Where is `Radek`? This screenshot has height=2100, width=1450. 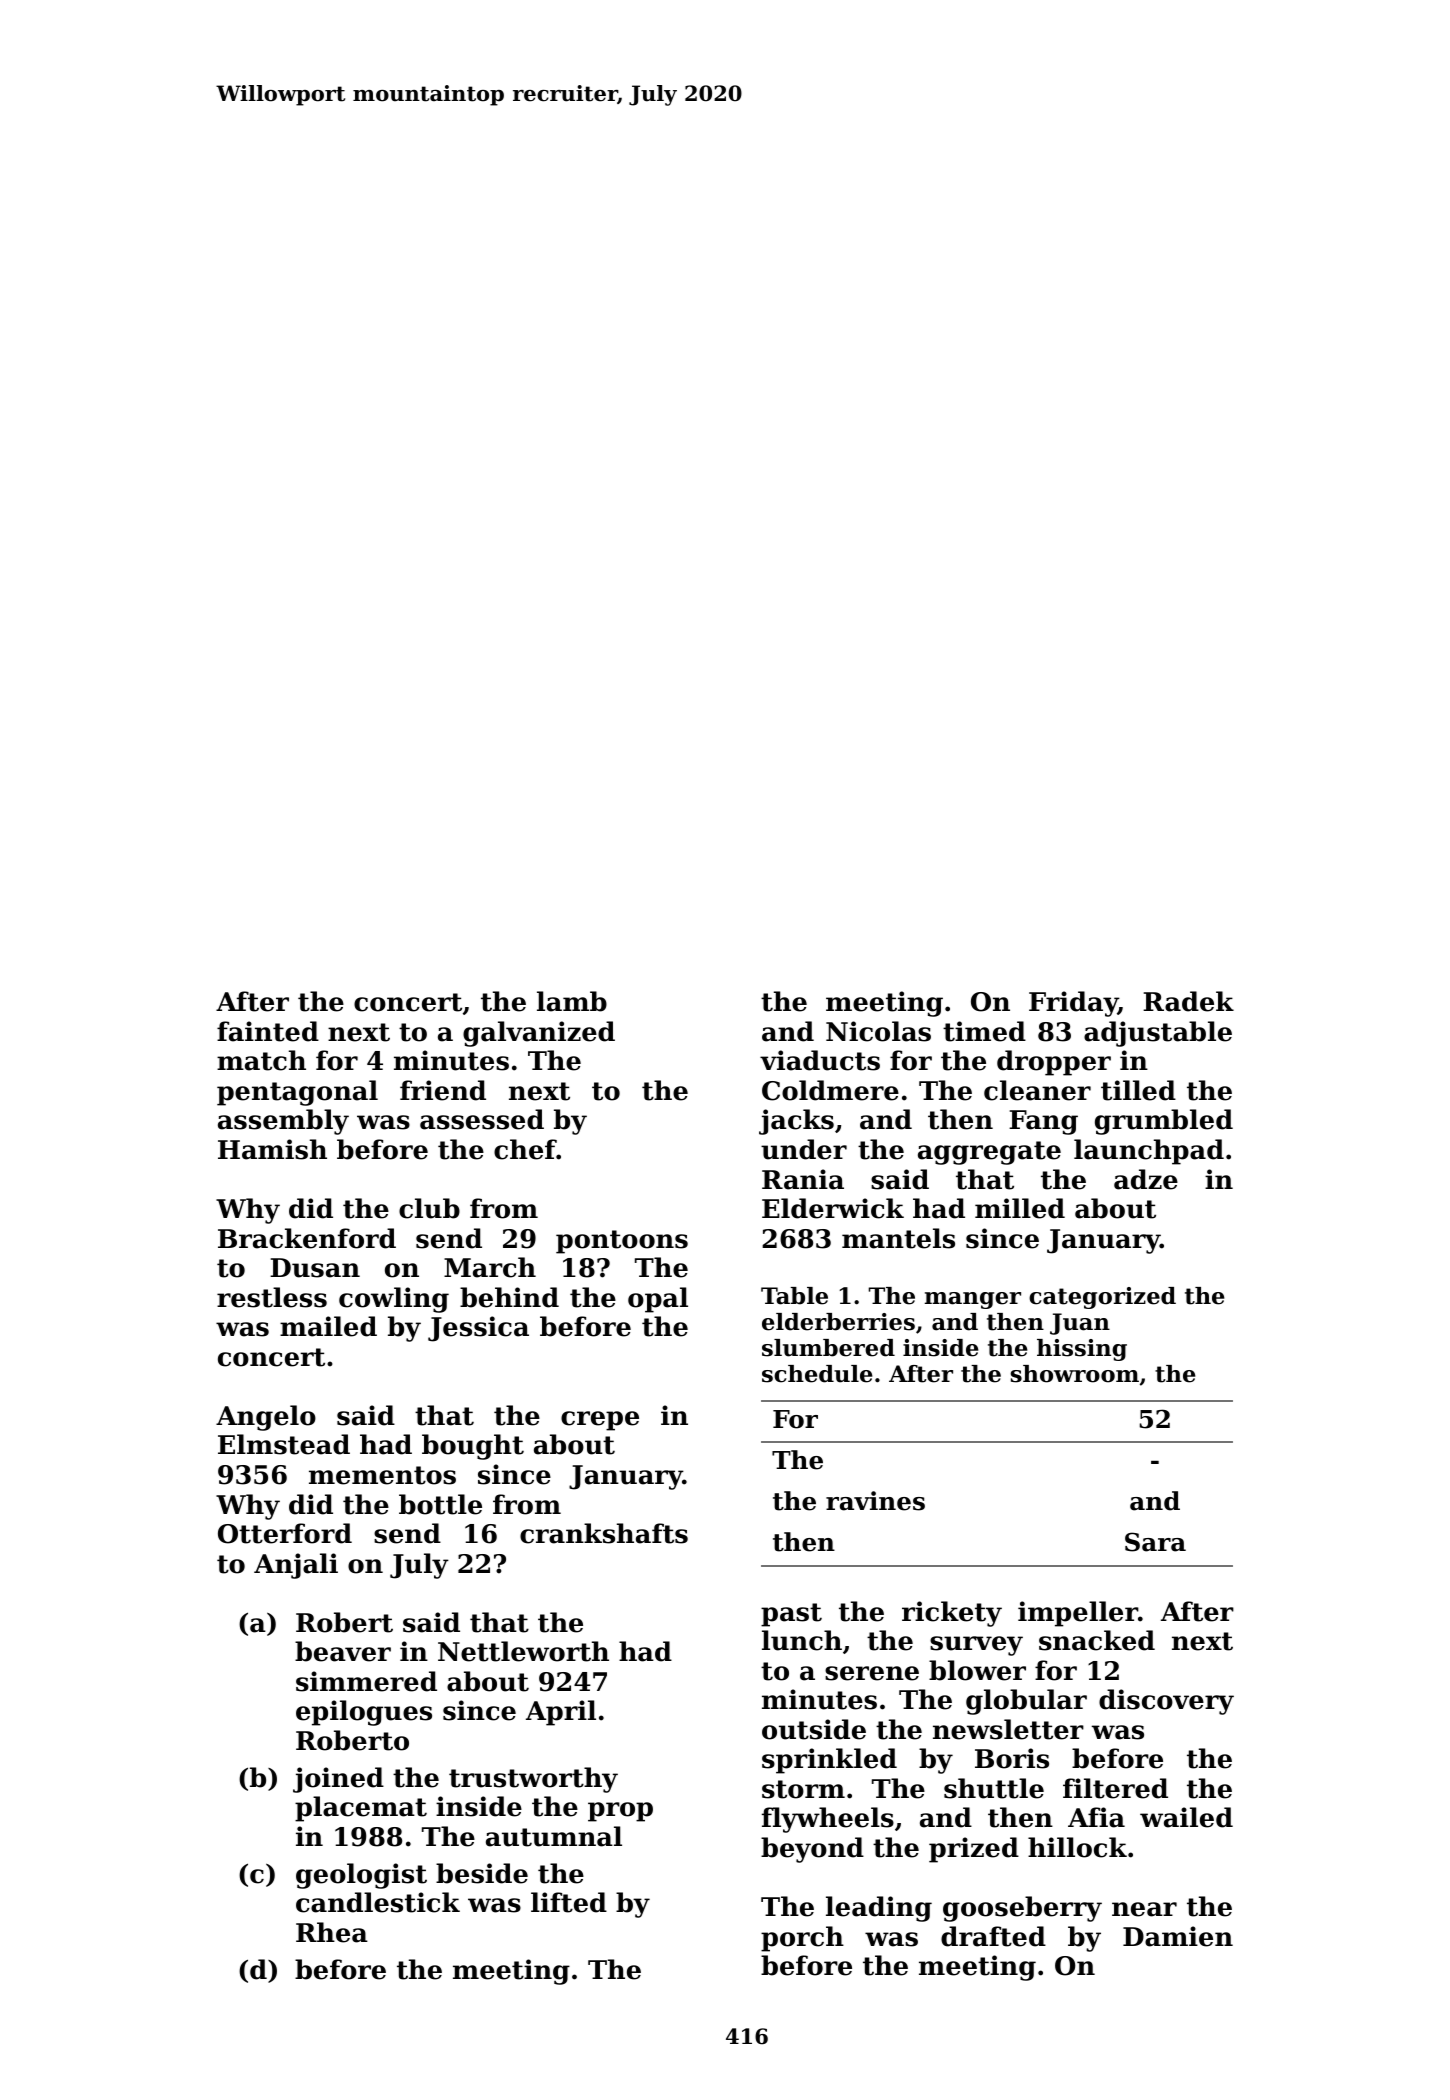 Radek is located at coordinates (1188, 1001).
